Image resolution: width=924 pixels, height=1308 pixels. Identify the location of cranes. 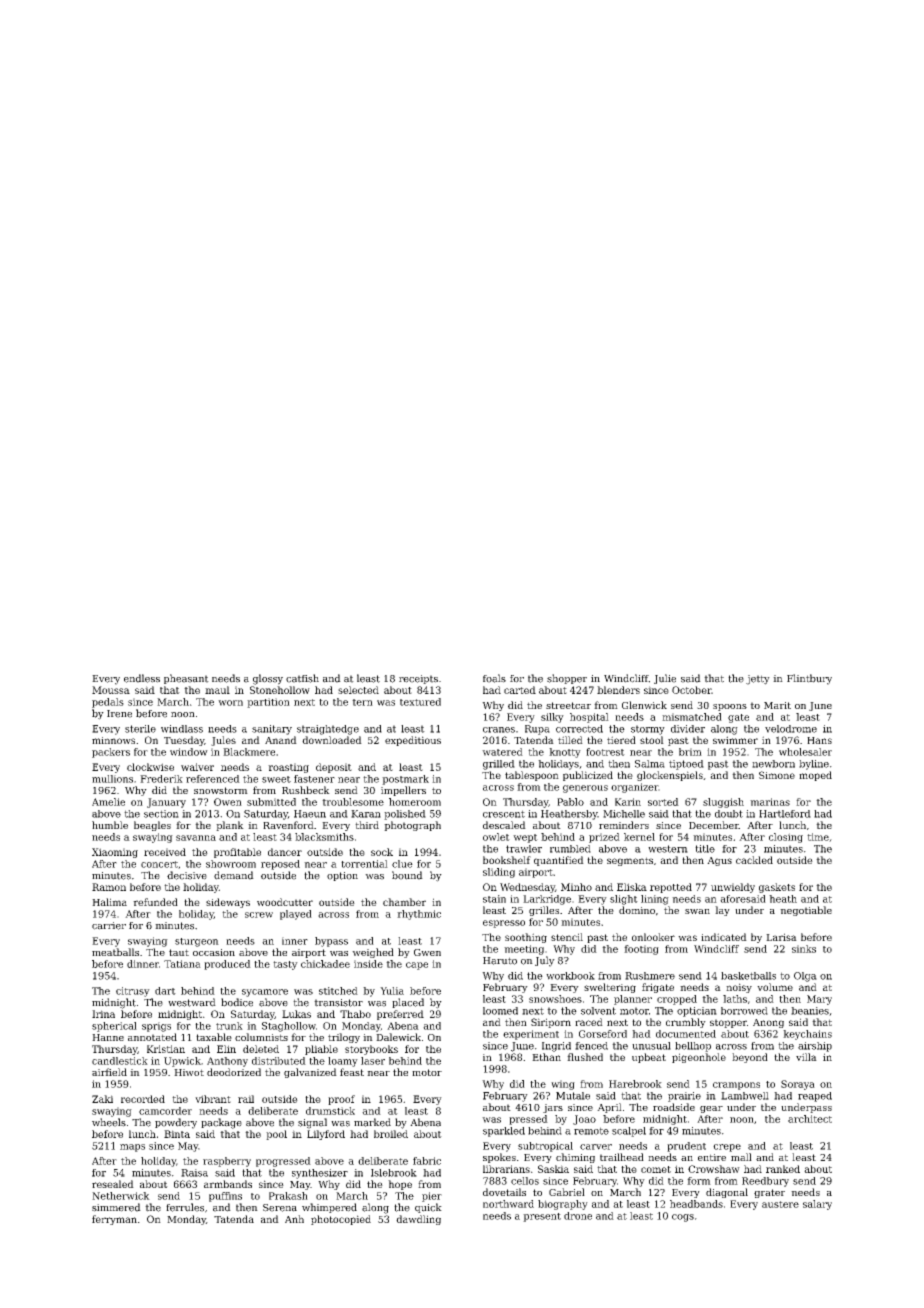
(499, 730).
